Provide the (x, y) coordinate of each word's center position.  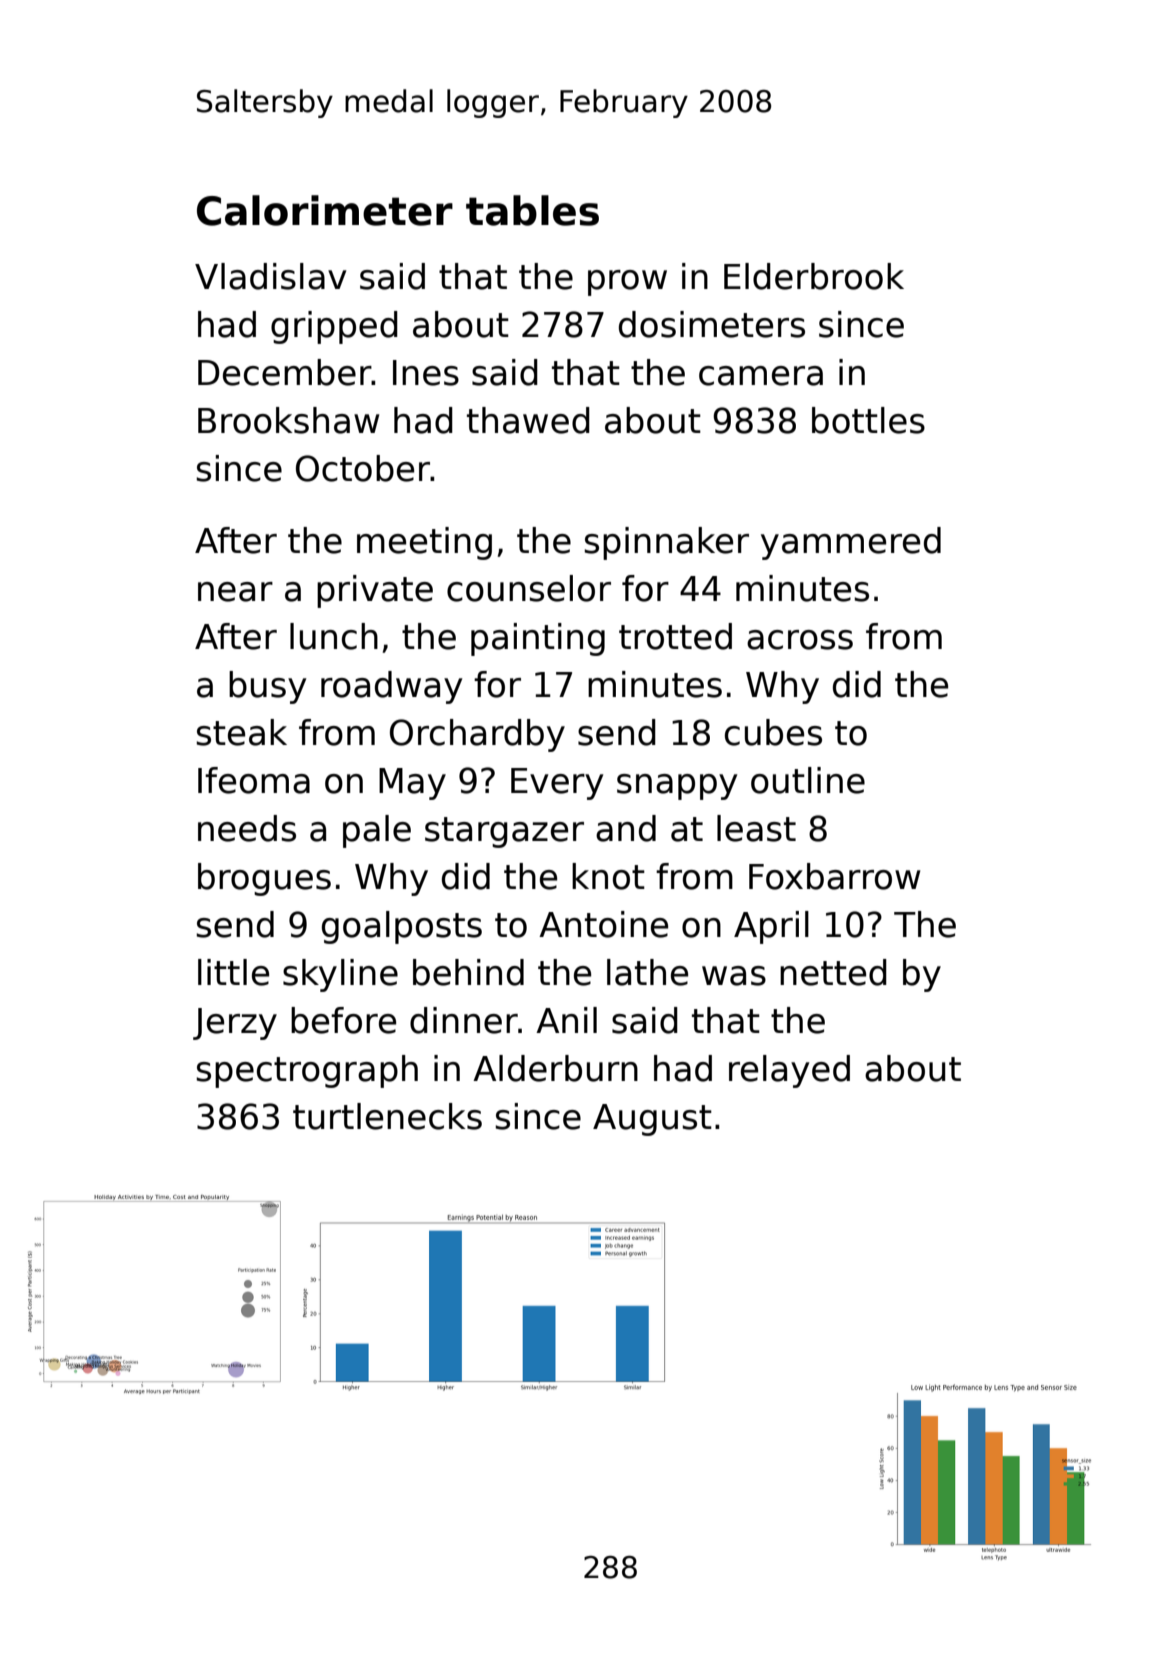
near (235, 592)
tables (532, 210)
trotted (675, 636)
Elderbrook (814, 276)
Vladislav (270, 276)
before (343, 1020)
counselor (529, 588)
